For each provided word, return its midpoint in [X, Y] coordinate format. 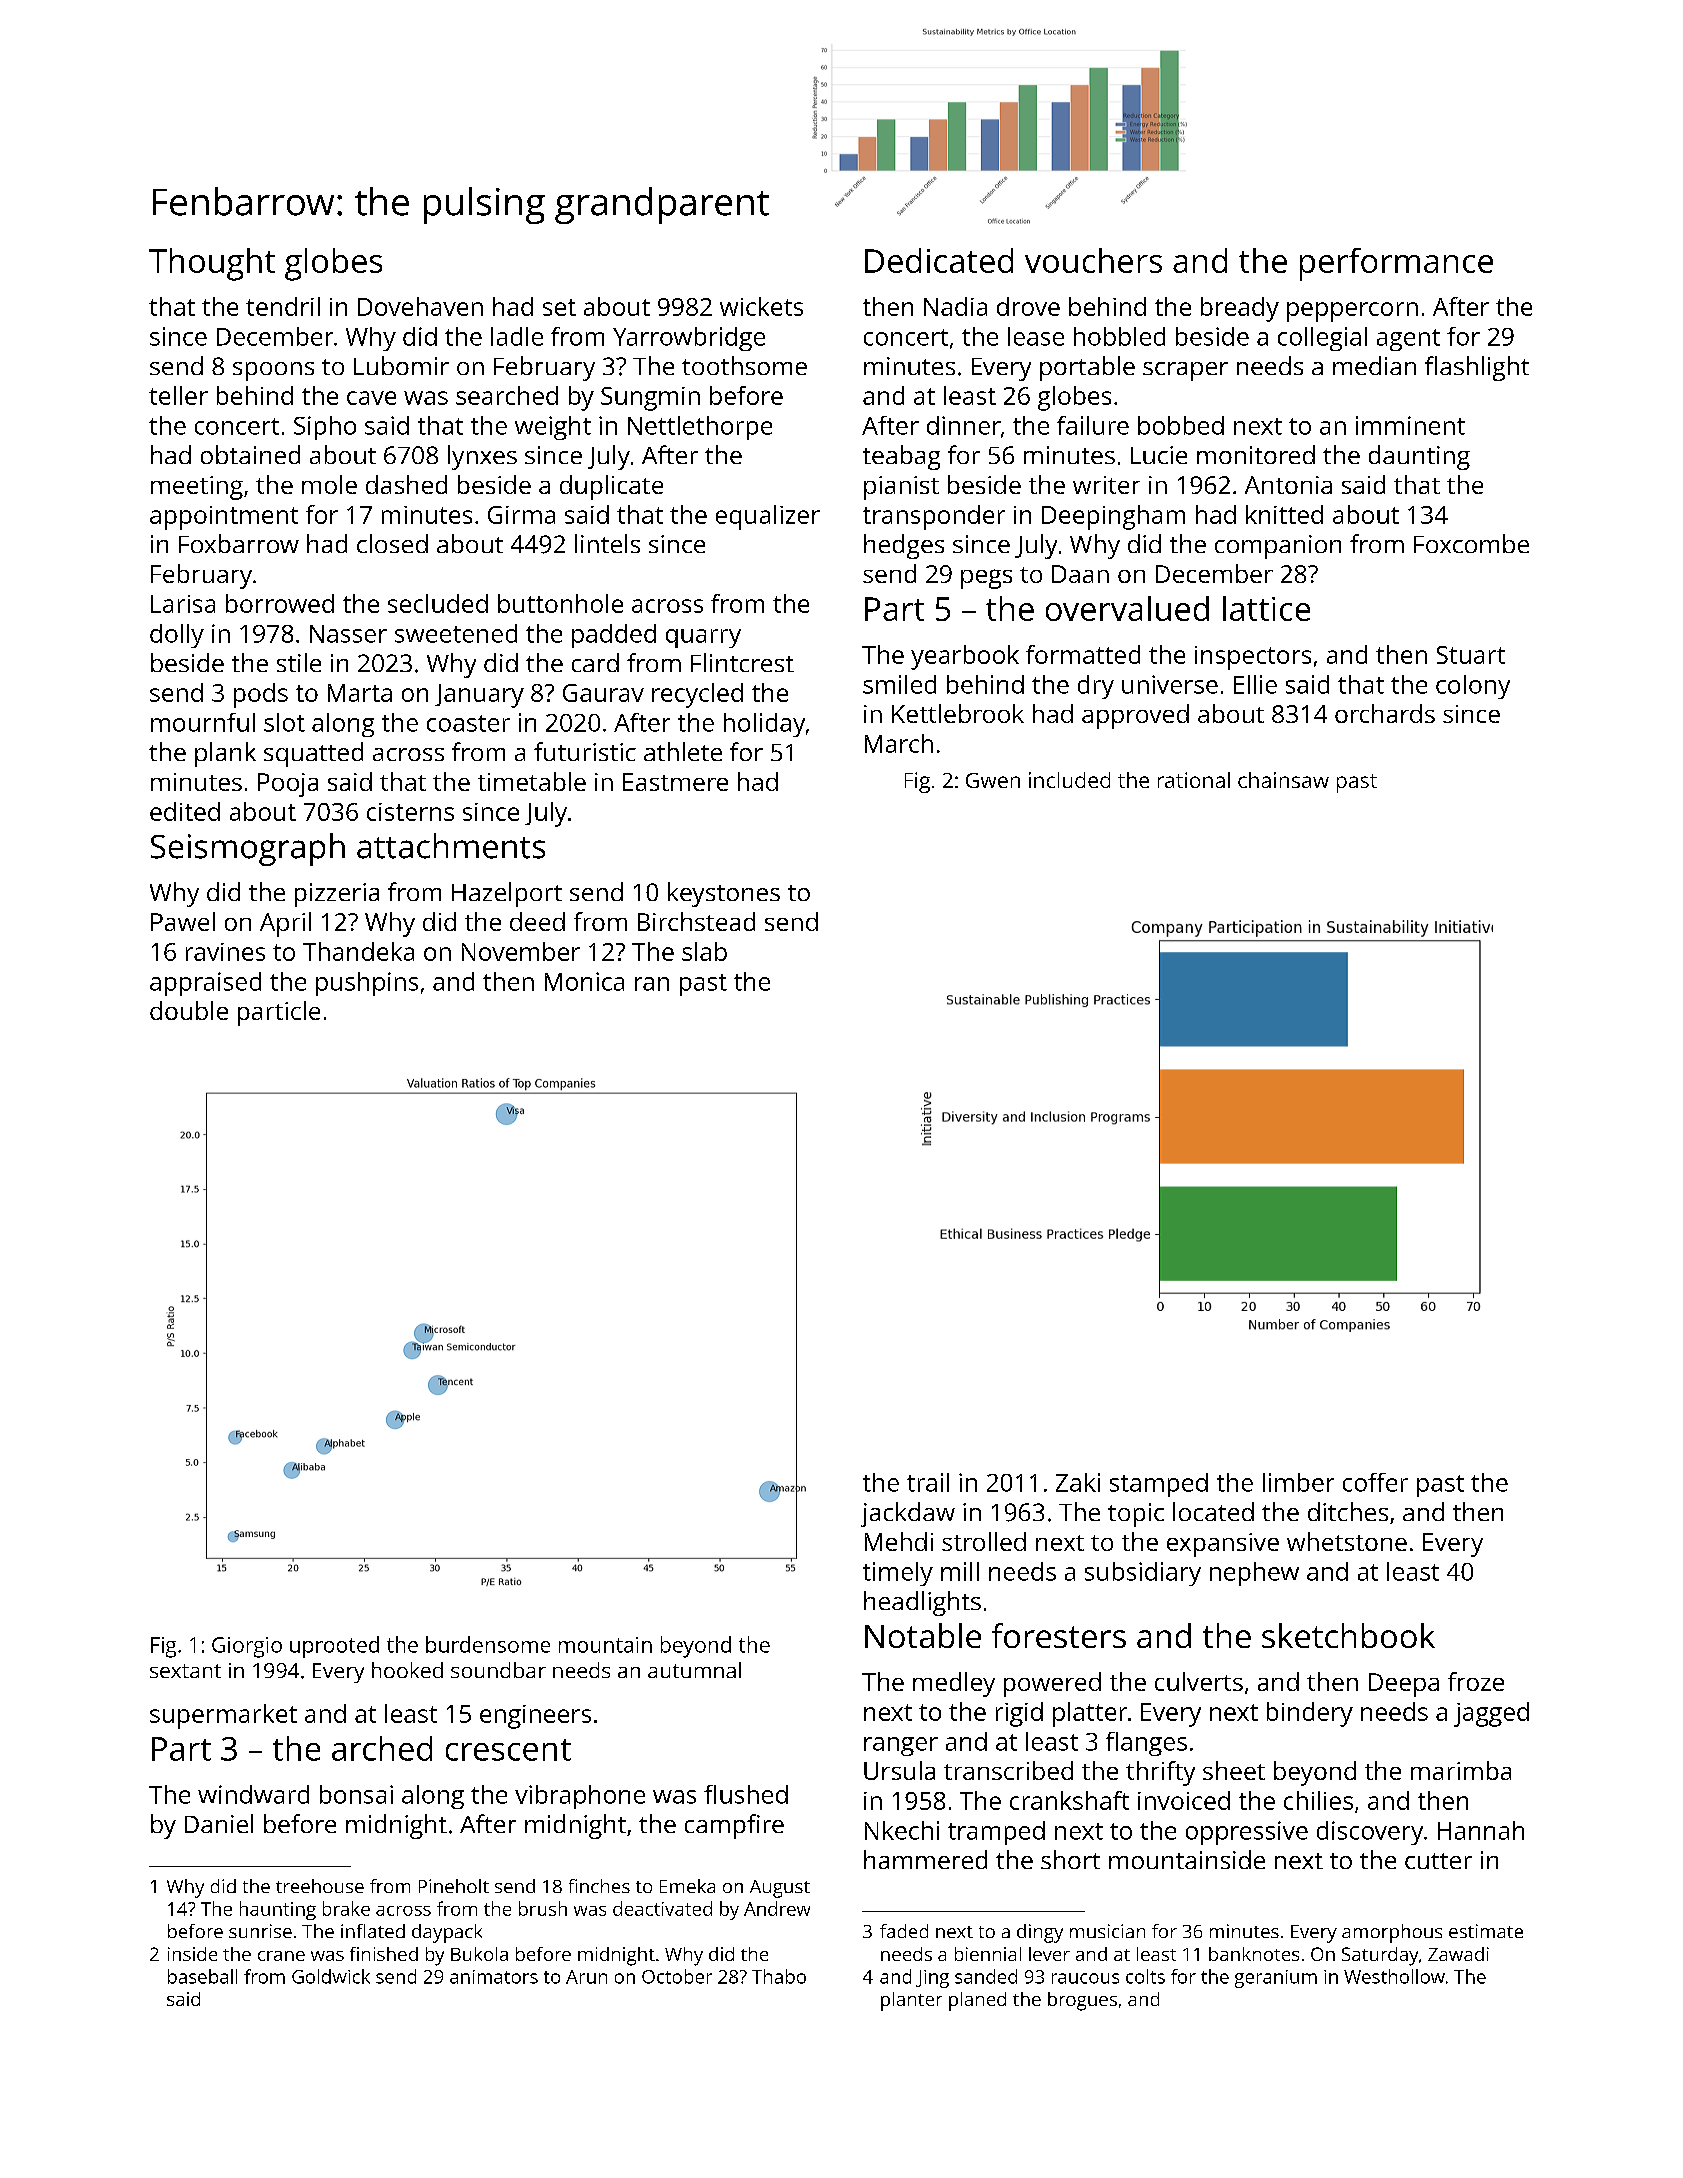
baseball [202, 1976]
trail [928, 1482]
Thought [212, 264]
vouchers [1093, 260]
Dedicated [939, 260]
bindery [1310, 1714]
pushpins [367, 984]
